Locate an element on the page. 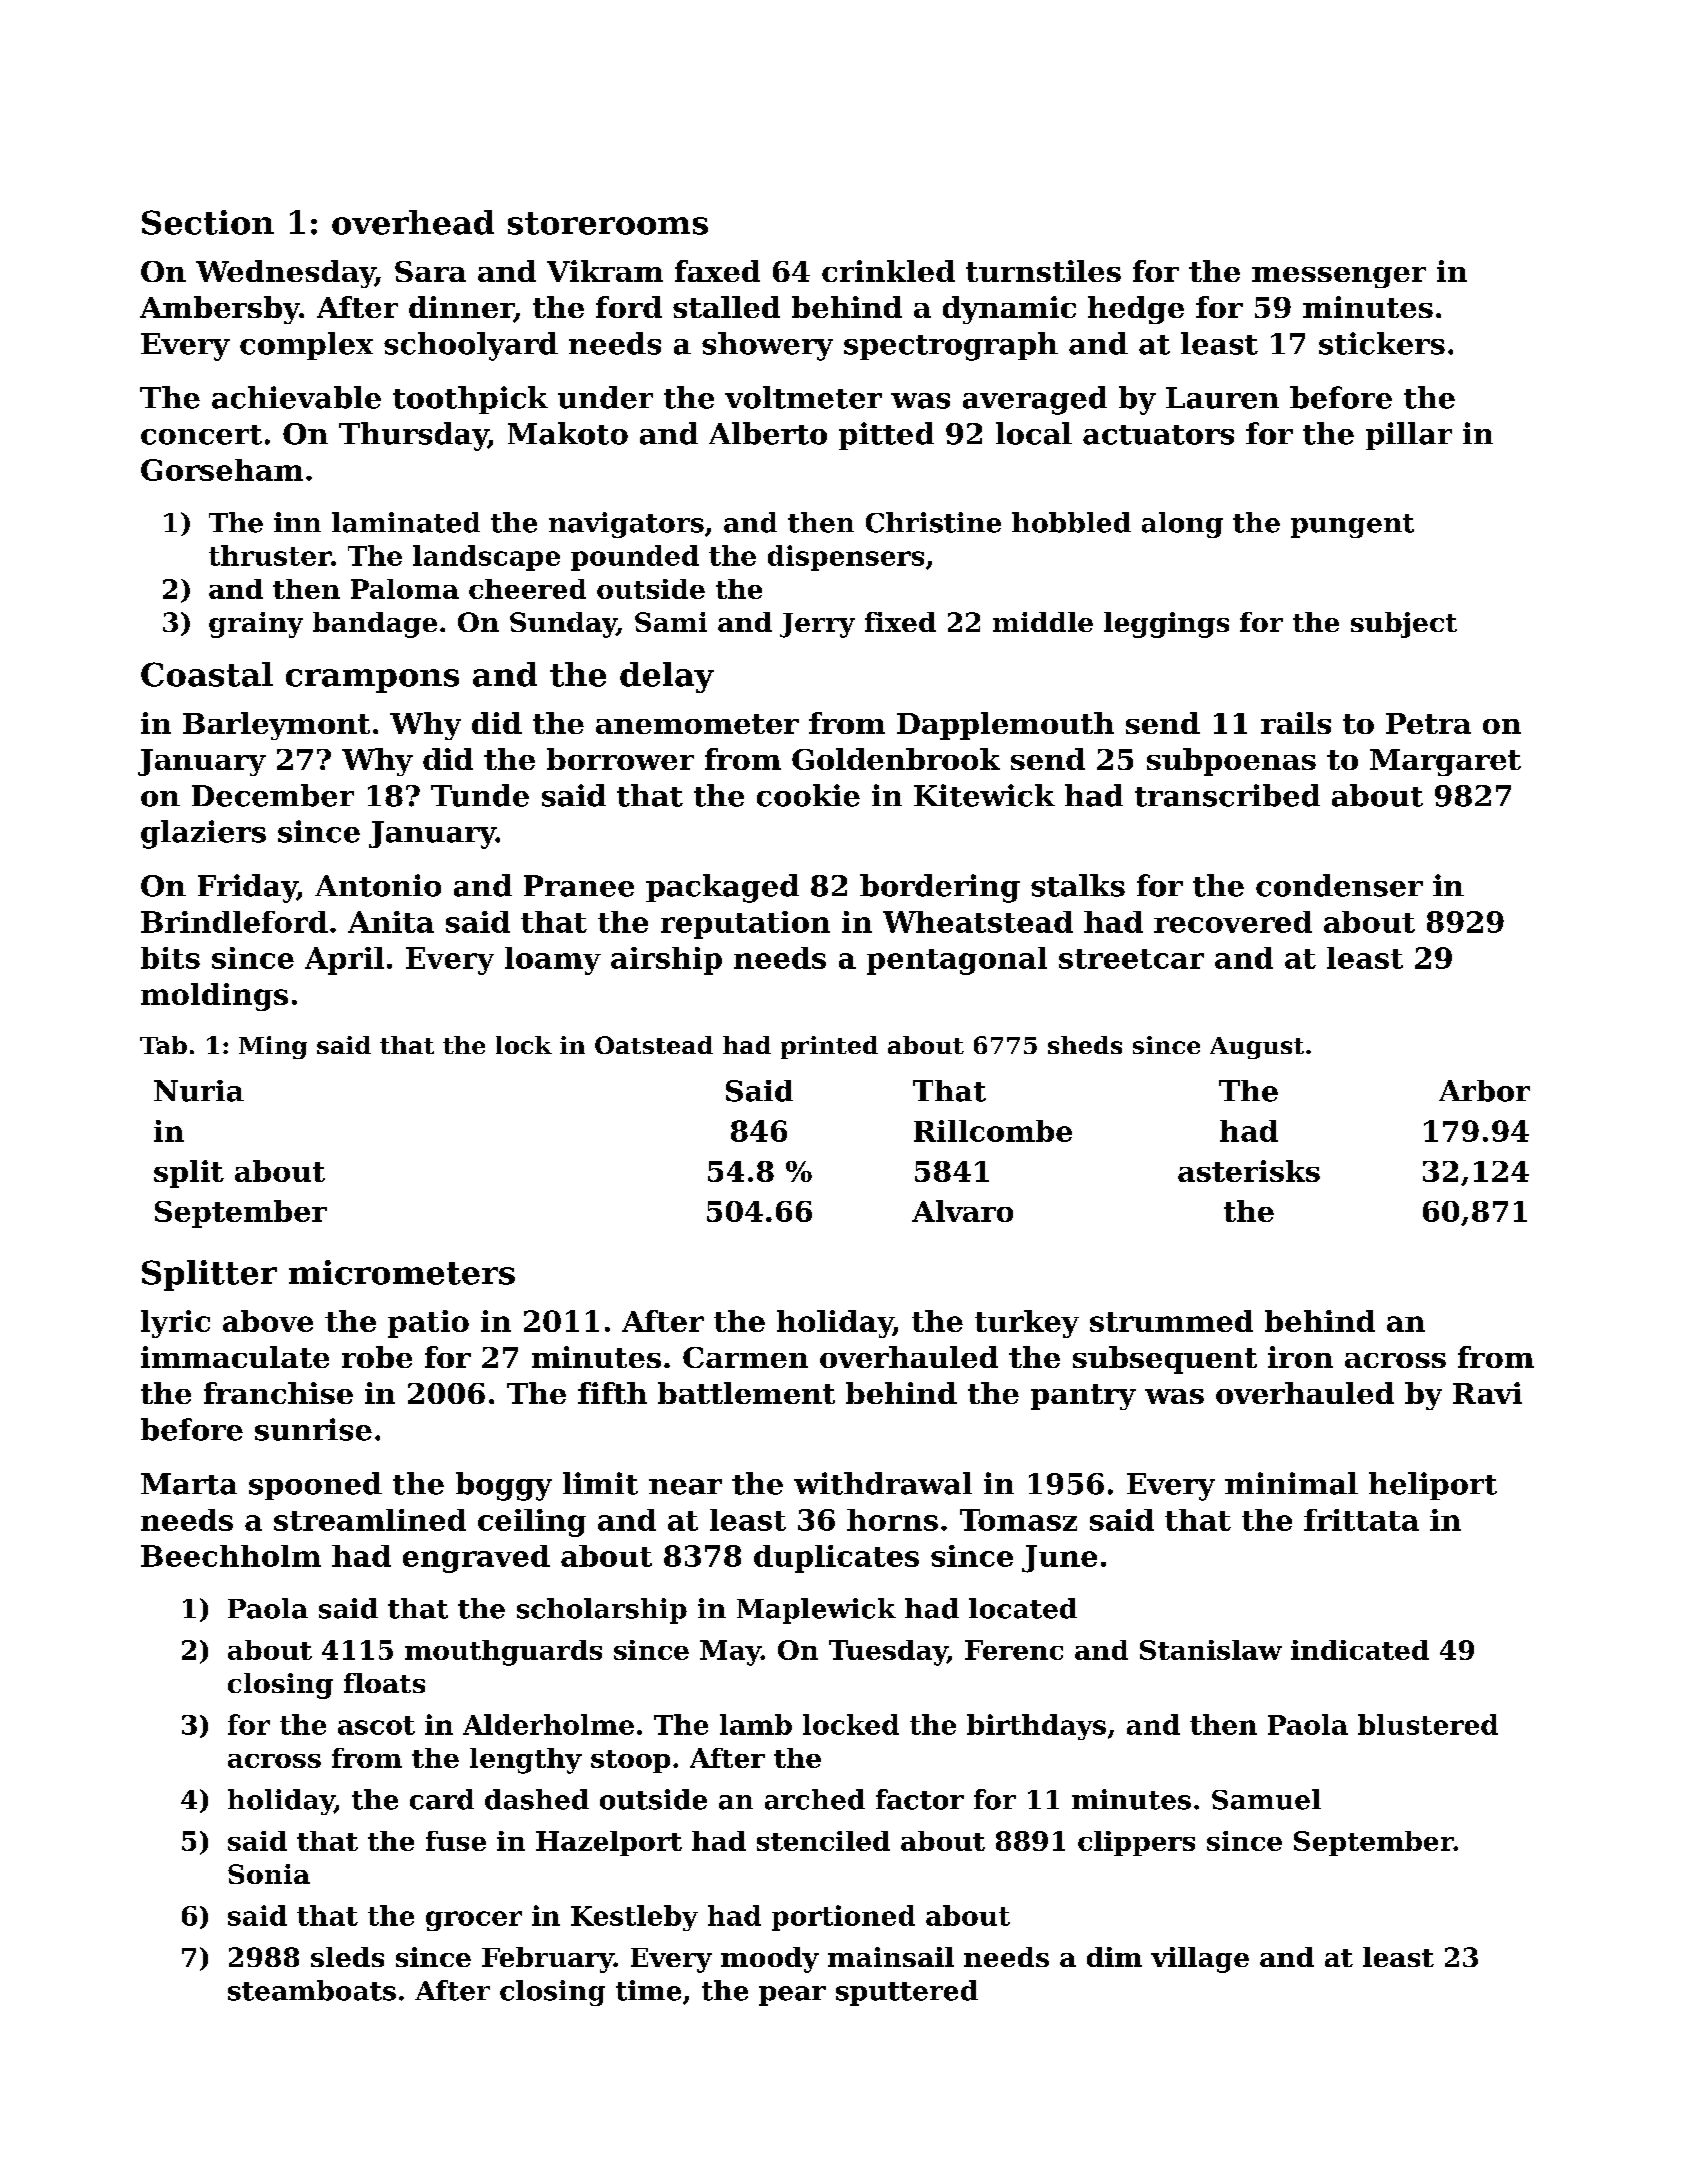 This page has height=2178, width=1683. Arbor is located at coordinates (1484, 1091).
